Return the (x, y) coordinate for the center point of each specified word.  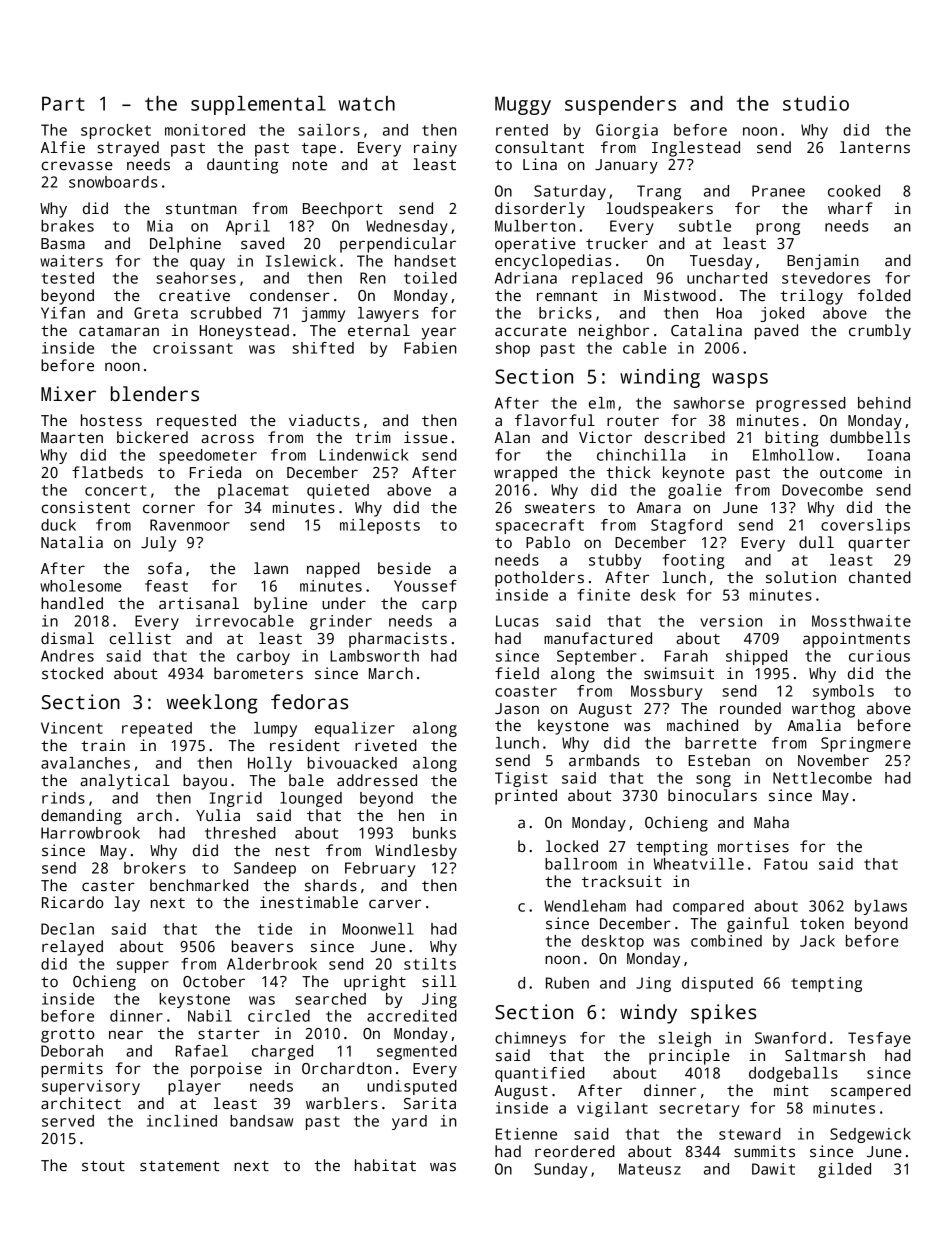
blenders (155, 394)
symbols (843, 692)
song (713, 781)
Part (63, 103)
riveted (386, 745)
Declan (67, 929)
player (194, 1087)
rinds (63, 798)
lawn (271, 568)
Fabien (430, 348)
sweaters (560, 508)
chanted (880, 577)
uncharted (727, 278)
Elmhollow (793, 455)
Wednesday (407, 227)
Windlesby (416, 852)
